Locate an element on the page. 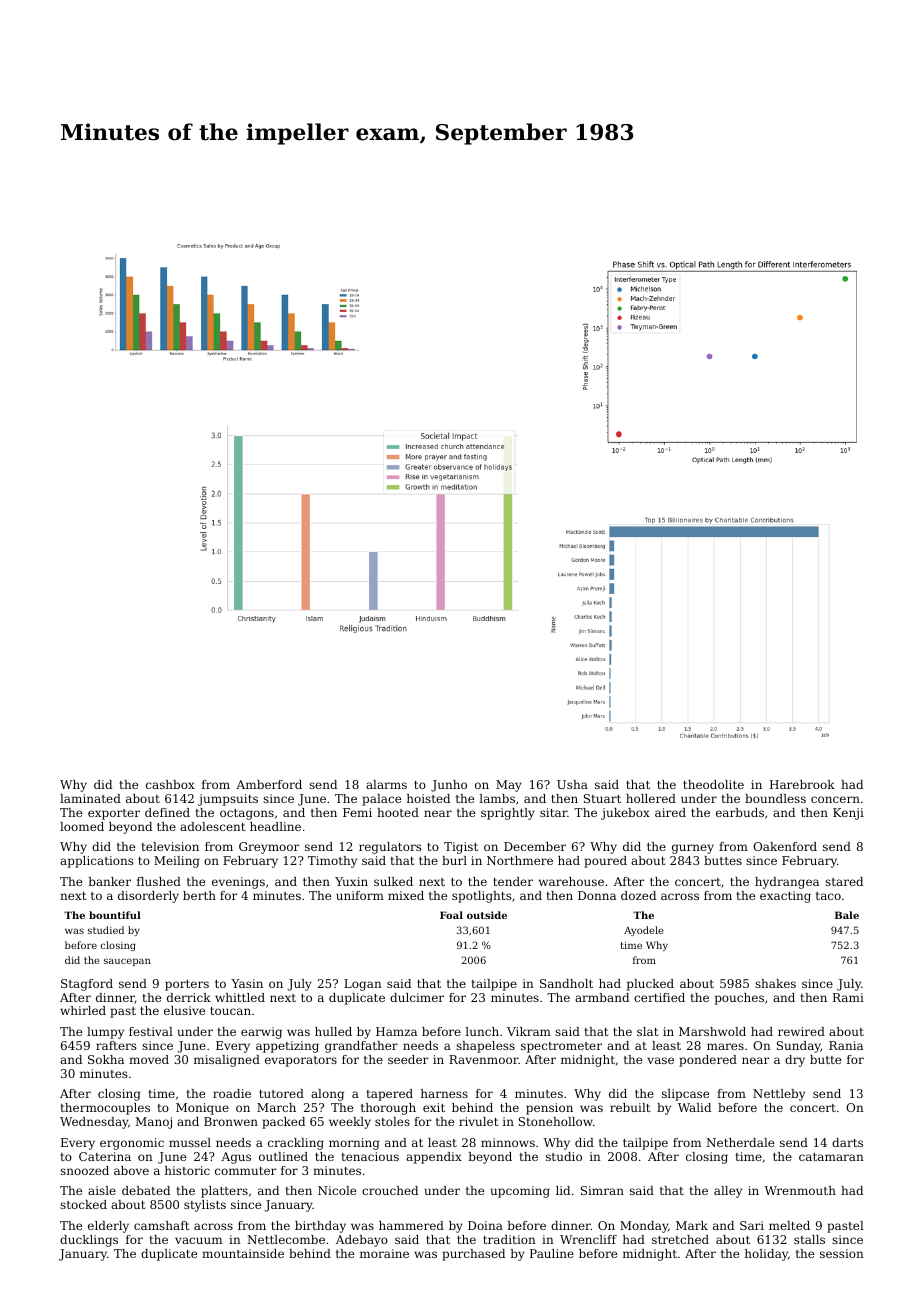  dulcimer is located at coordinates (417, 997).
